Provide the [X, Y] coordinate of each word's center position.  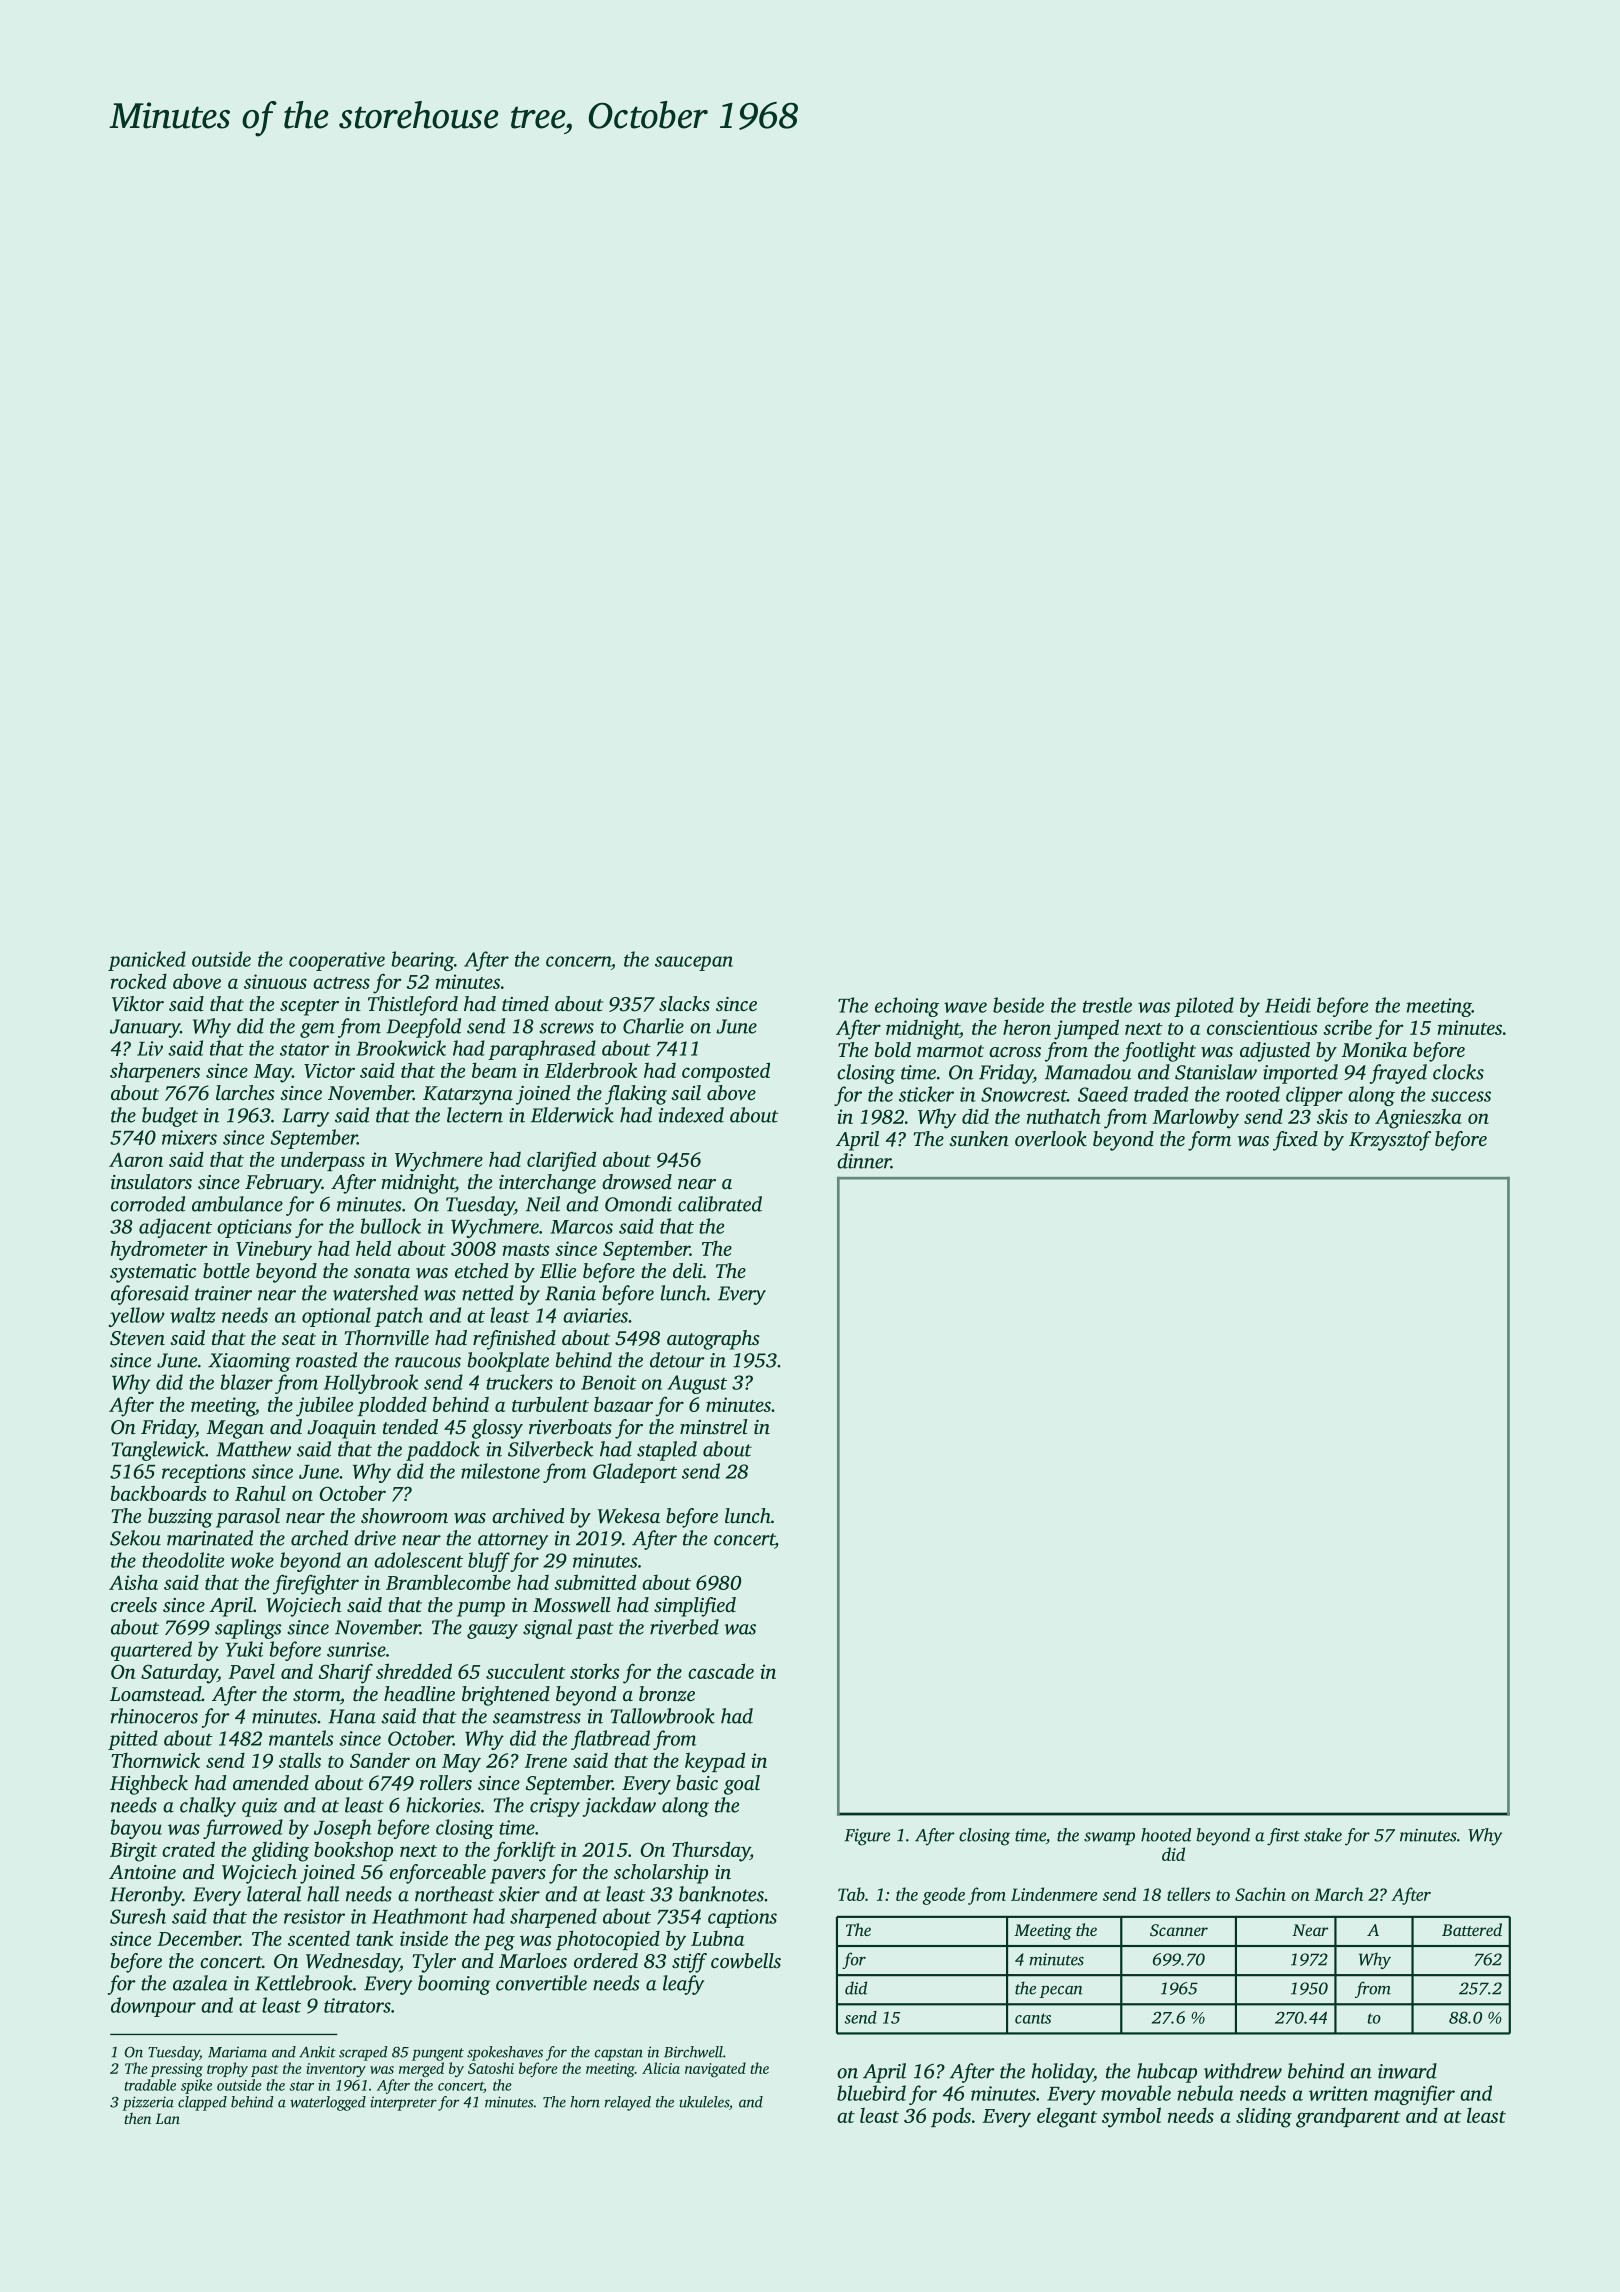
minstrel [713, 1426]
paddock [443, 1451]
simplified [695, 1607]
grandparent [1348, 2118]
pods [951, 2117]
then [137, 2118]
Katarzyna [468, 1095]
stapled [667, 1451]
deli [688, 1270]
